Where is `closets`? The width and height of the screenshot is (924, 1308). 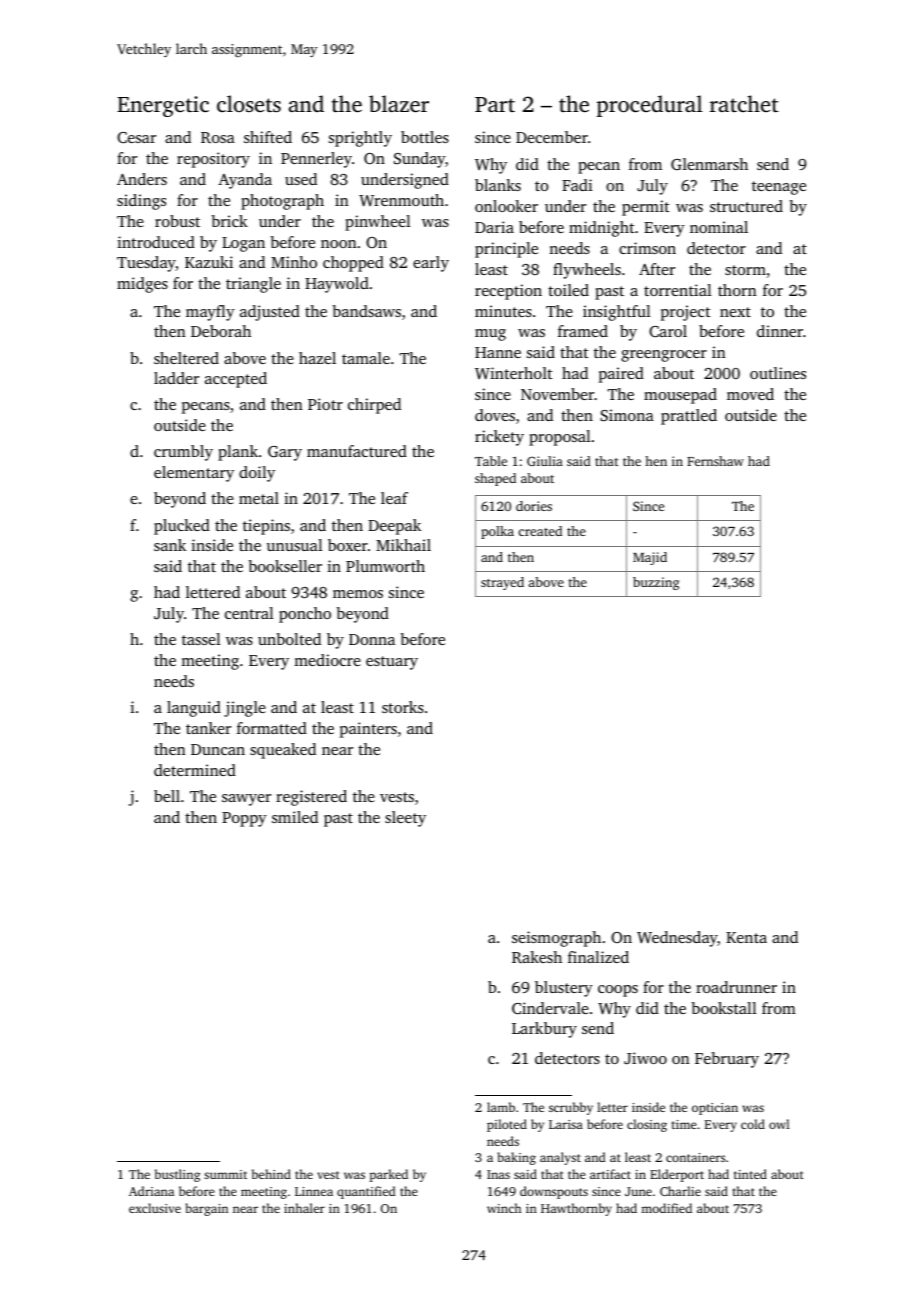 closets is located at coordinates (249, 103).
